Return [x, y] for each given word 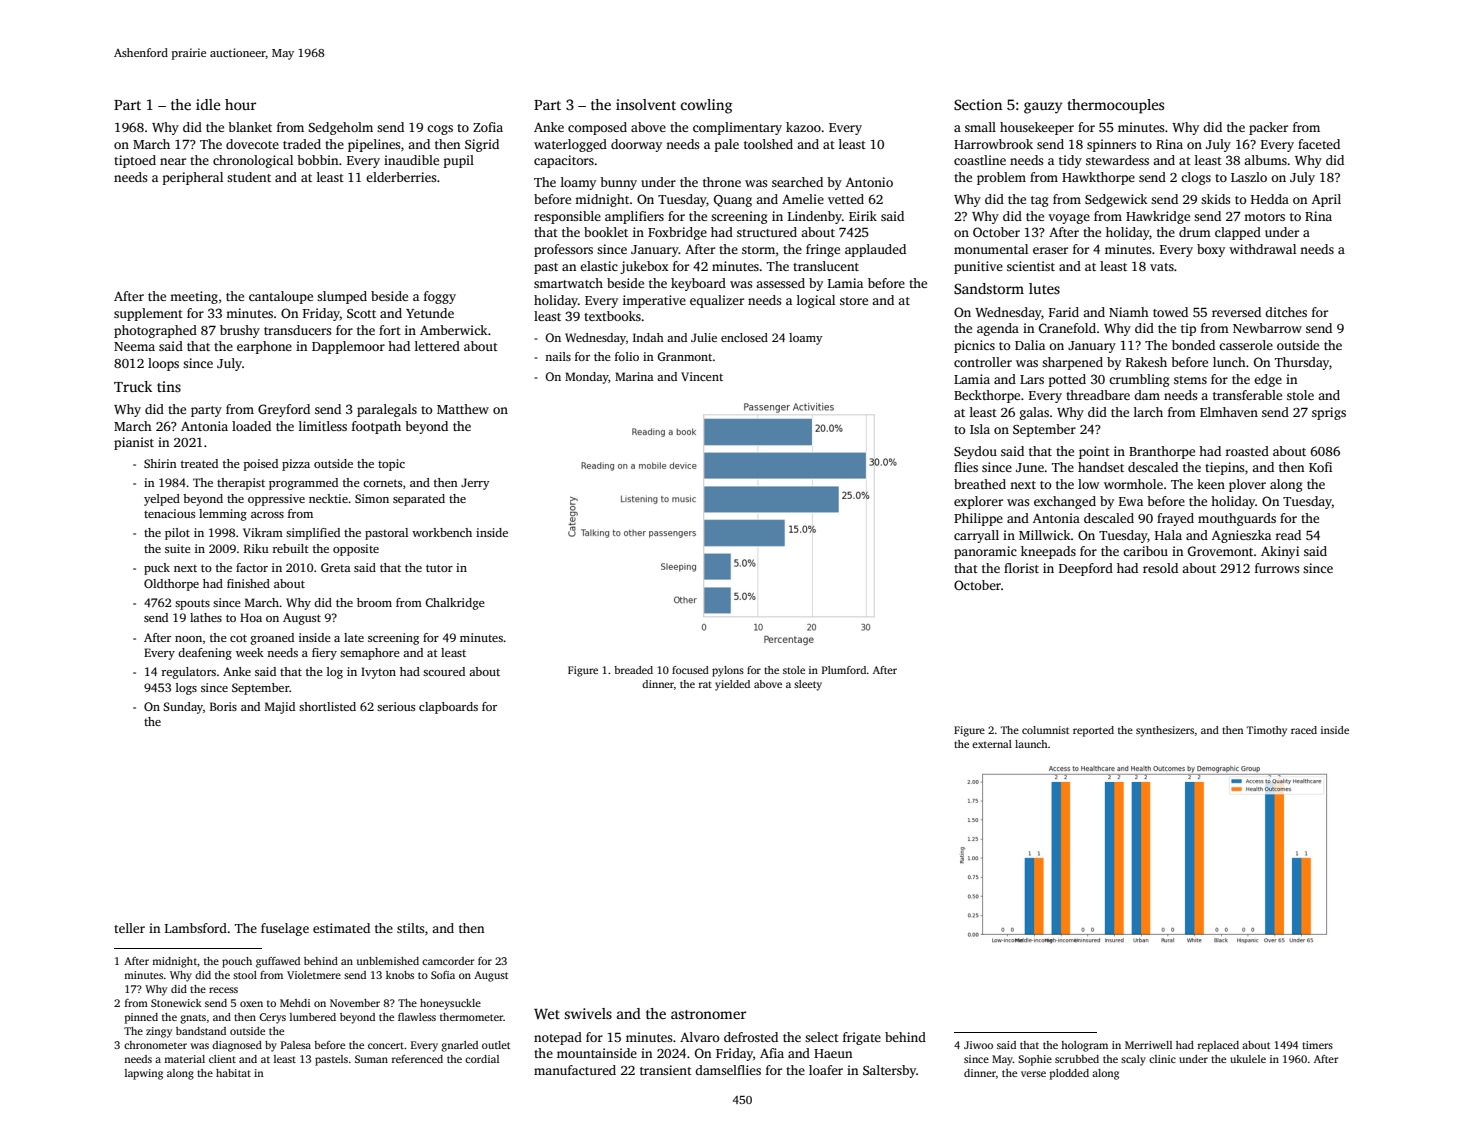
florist [1021, 568]
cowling [706, 106]
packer [1268, 128]
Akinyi [1280, 552]
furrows [1277, 568]
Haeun [833, 1053]
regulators [188, 673]
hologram [1084, 1046]
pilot [177, 534]
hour [240, 104]
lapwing [144, 1074]
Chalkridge [455, 604]
